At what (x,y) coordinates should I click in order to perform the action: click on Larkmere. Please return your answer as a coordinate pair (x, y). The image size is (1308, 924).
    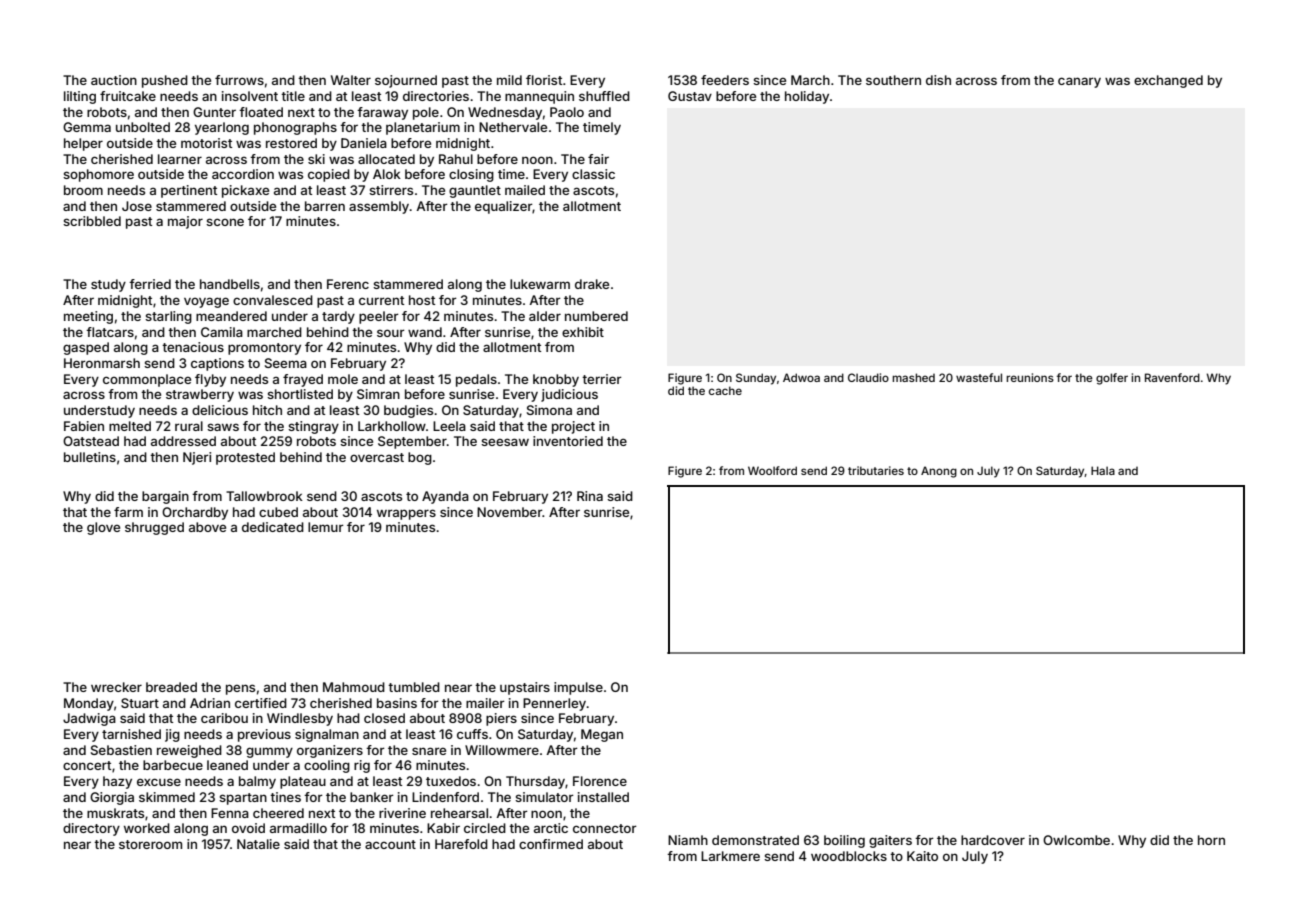
    Looking at the image, I should click on (730, 856).
